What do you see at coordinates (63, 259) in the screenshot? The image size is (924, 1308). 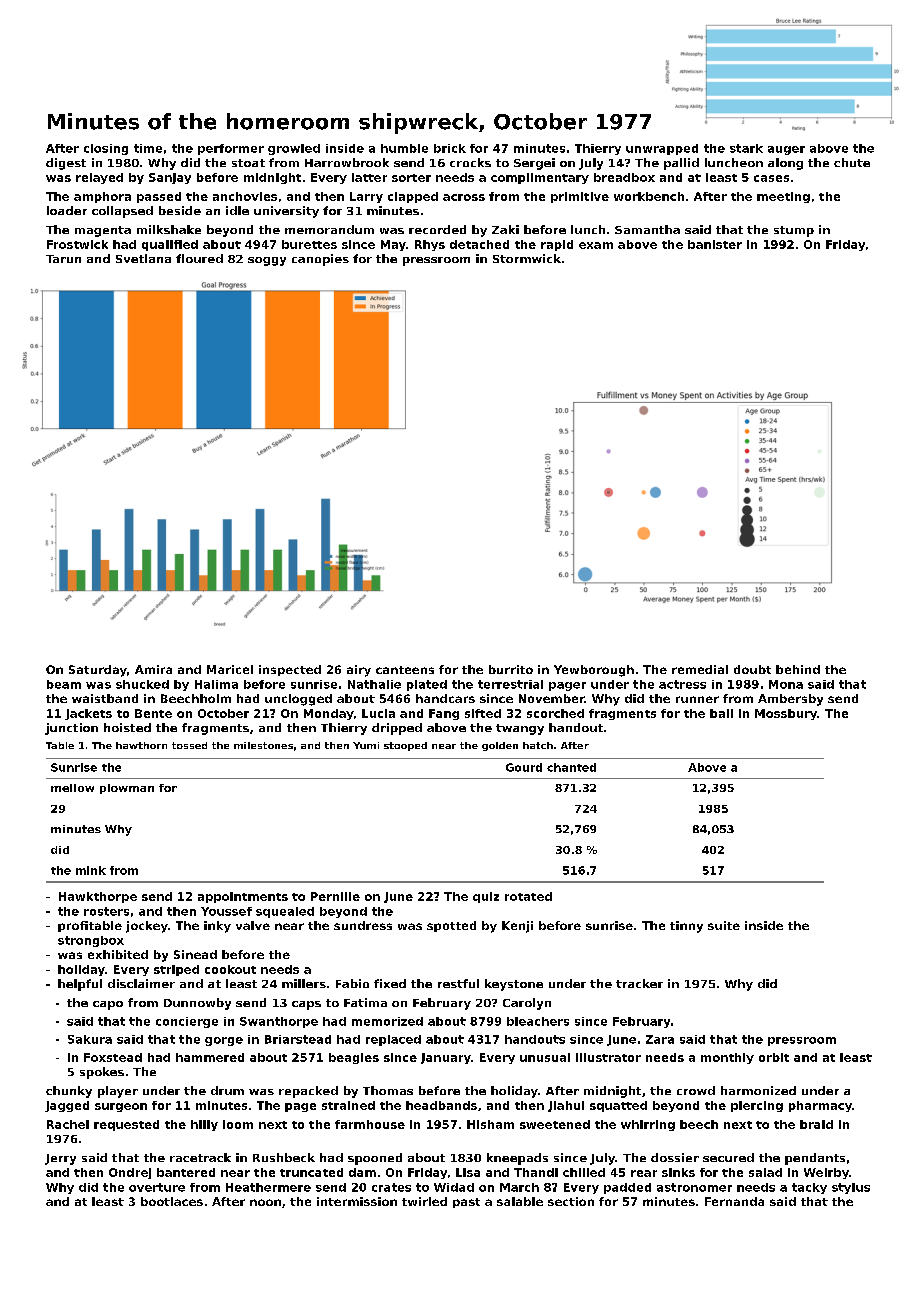 I see `Tarun` at bounding box center [63, 259].
